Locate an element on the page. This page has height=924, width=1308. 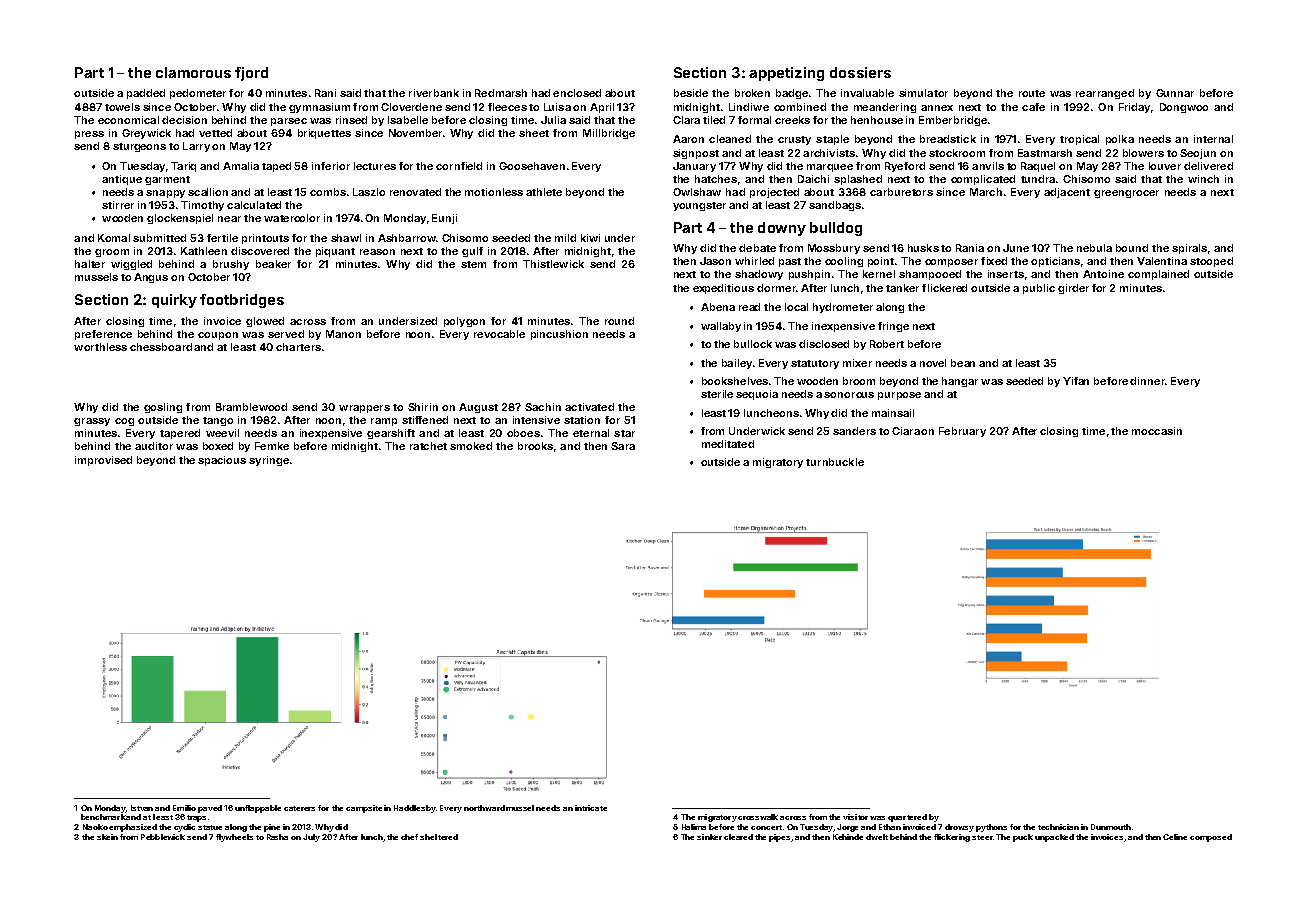
Aaron is located at coordinates (688, 139).
